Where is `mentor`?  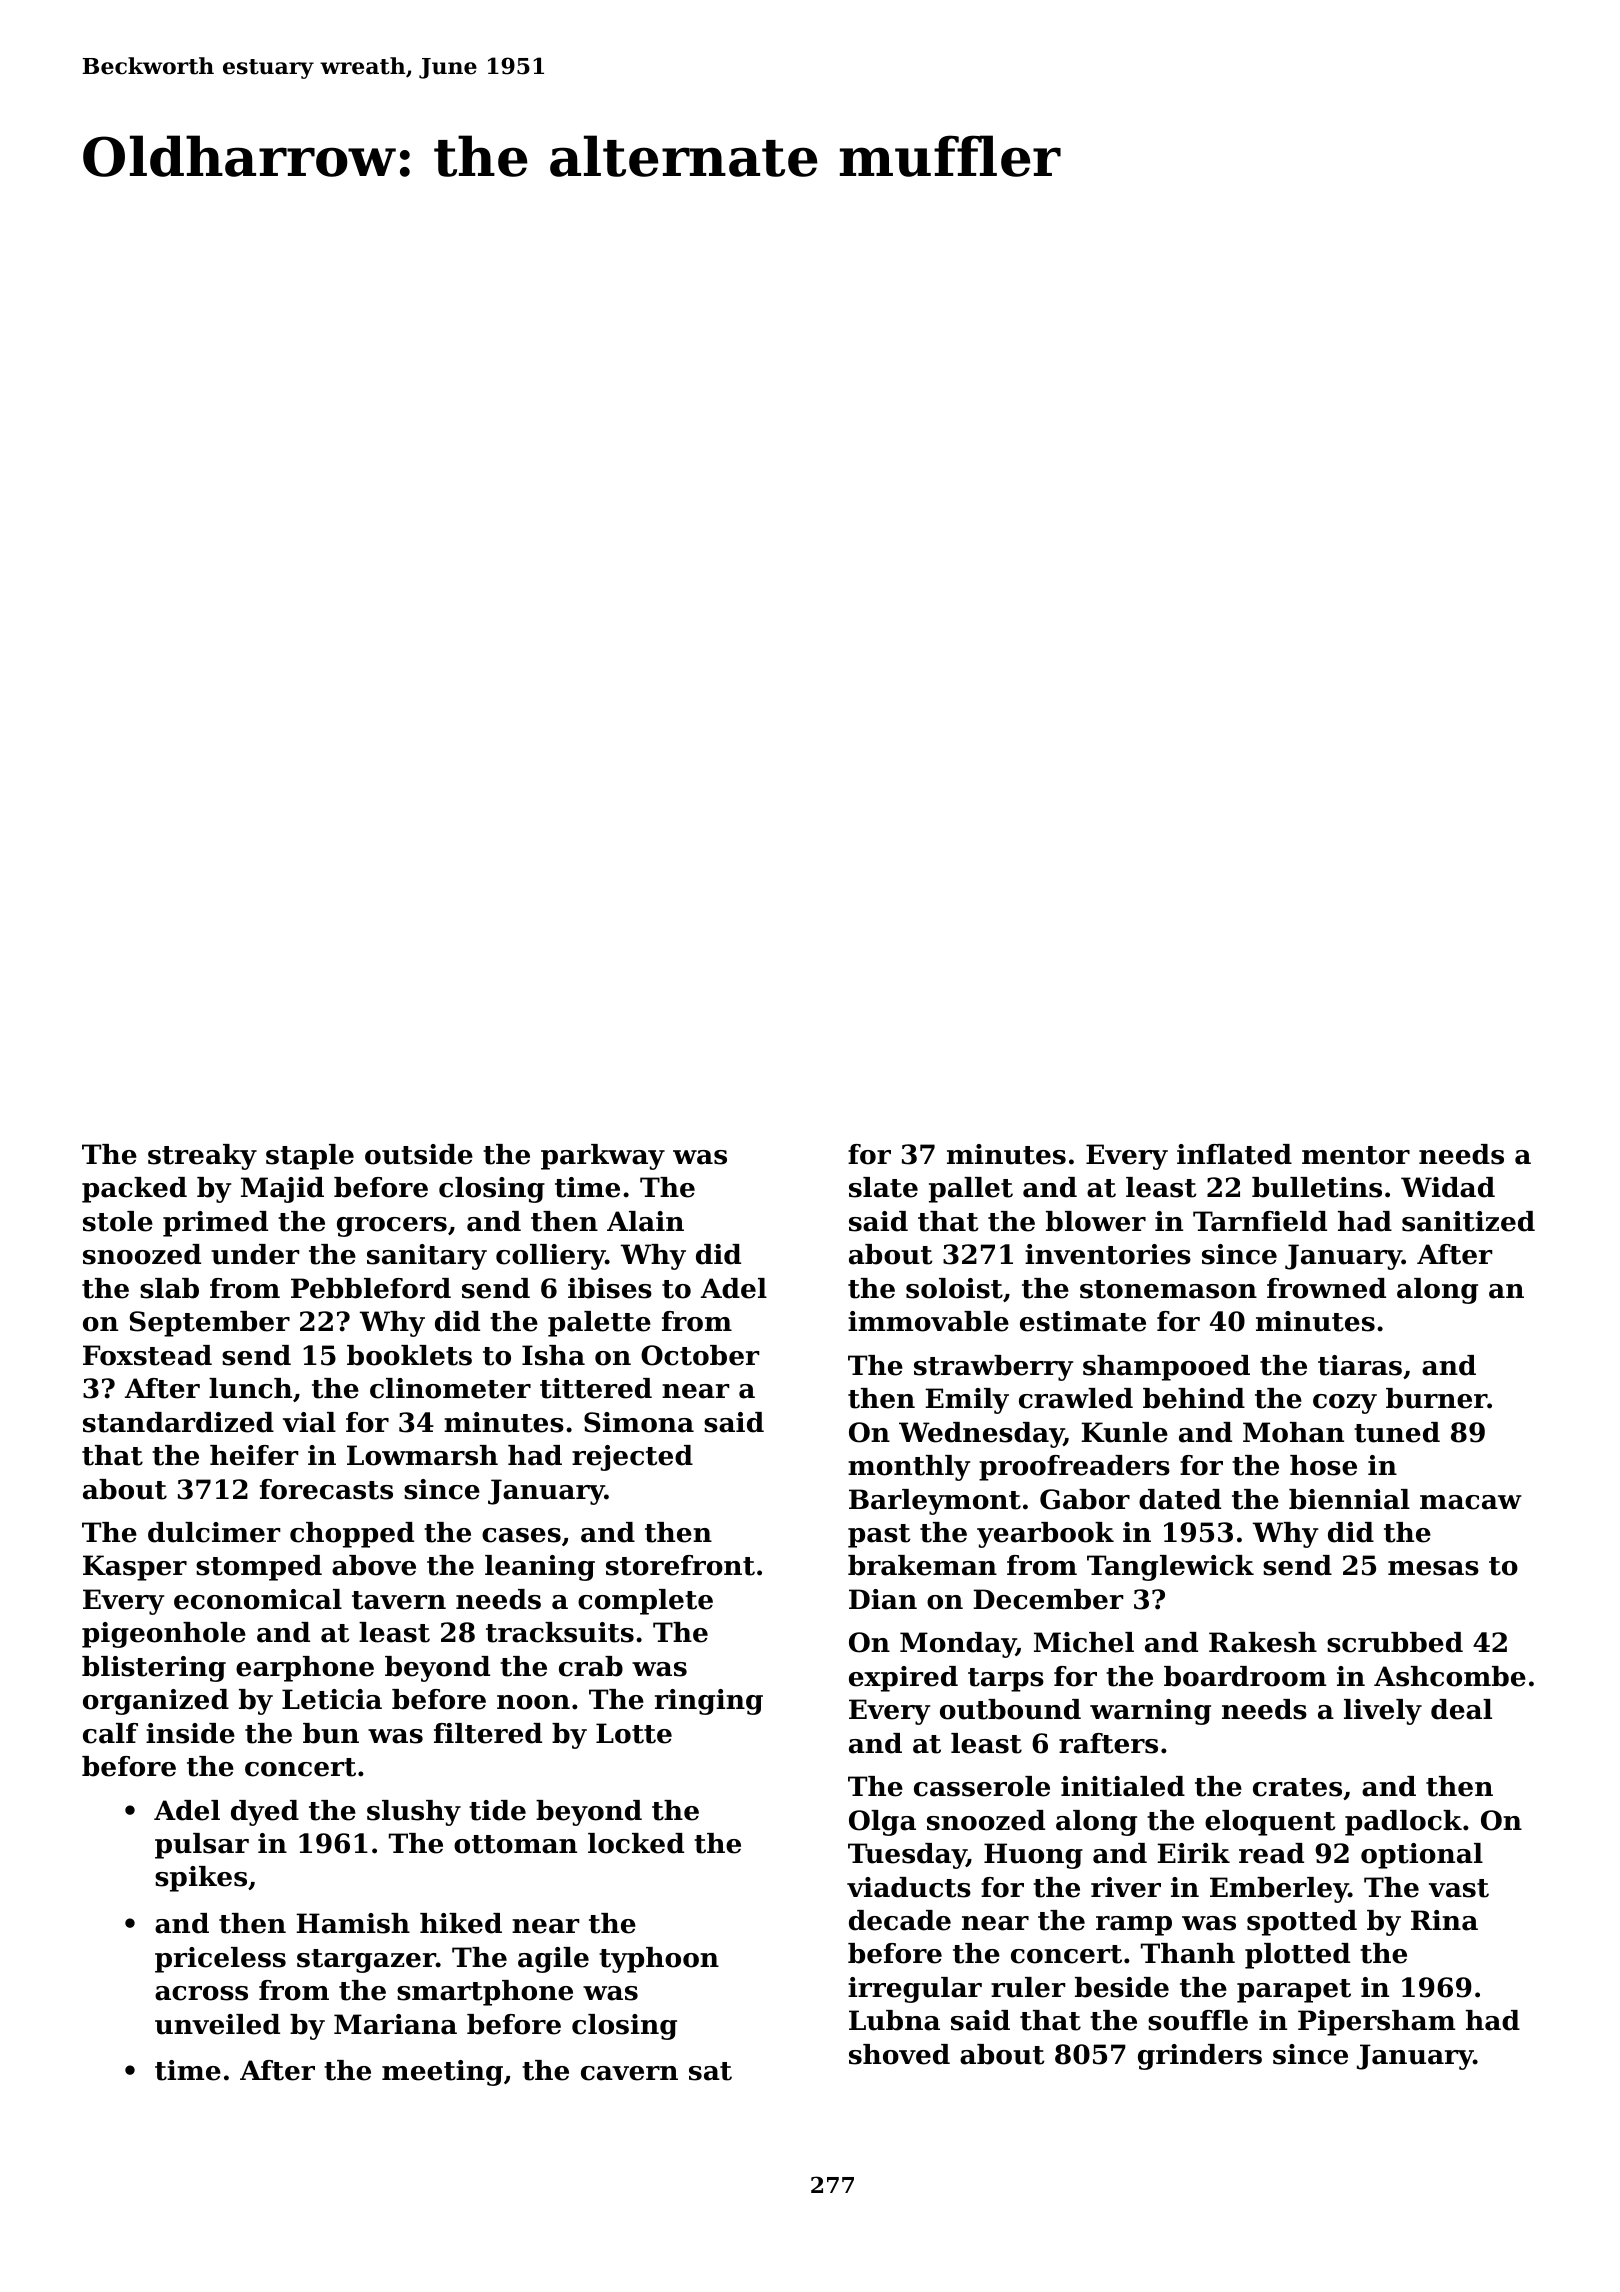
mentor is located at coordinates (1356, 1155).
